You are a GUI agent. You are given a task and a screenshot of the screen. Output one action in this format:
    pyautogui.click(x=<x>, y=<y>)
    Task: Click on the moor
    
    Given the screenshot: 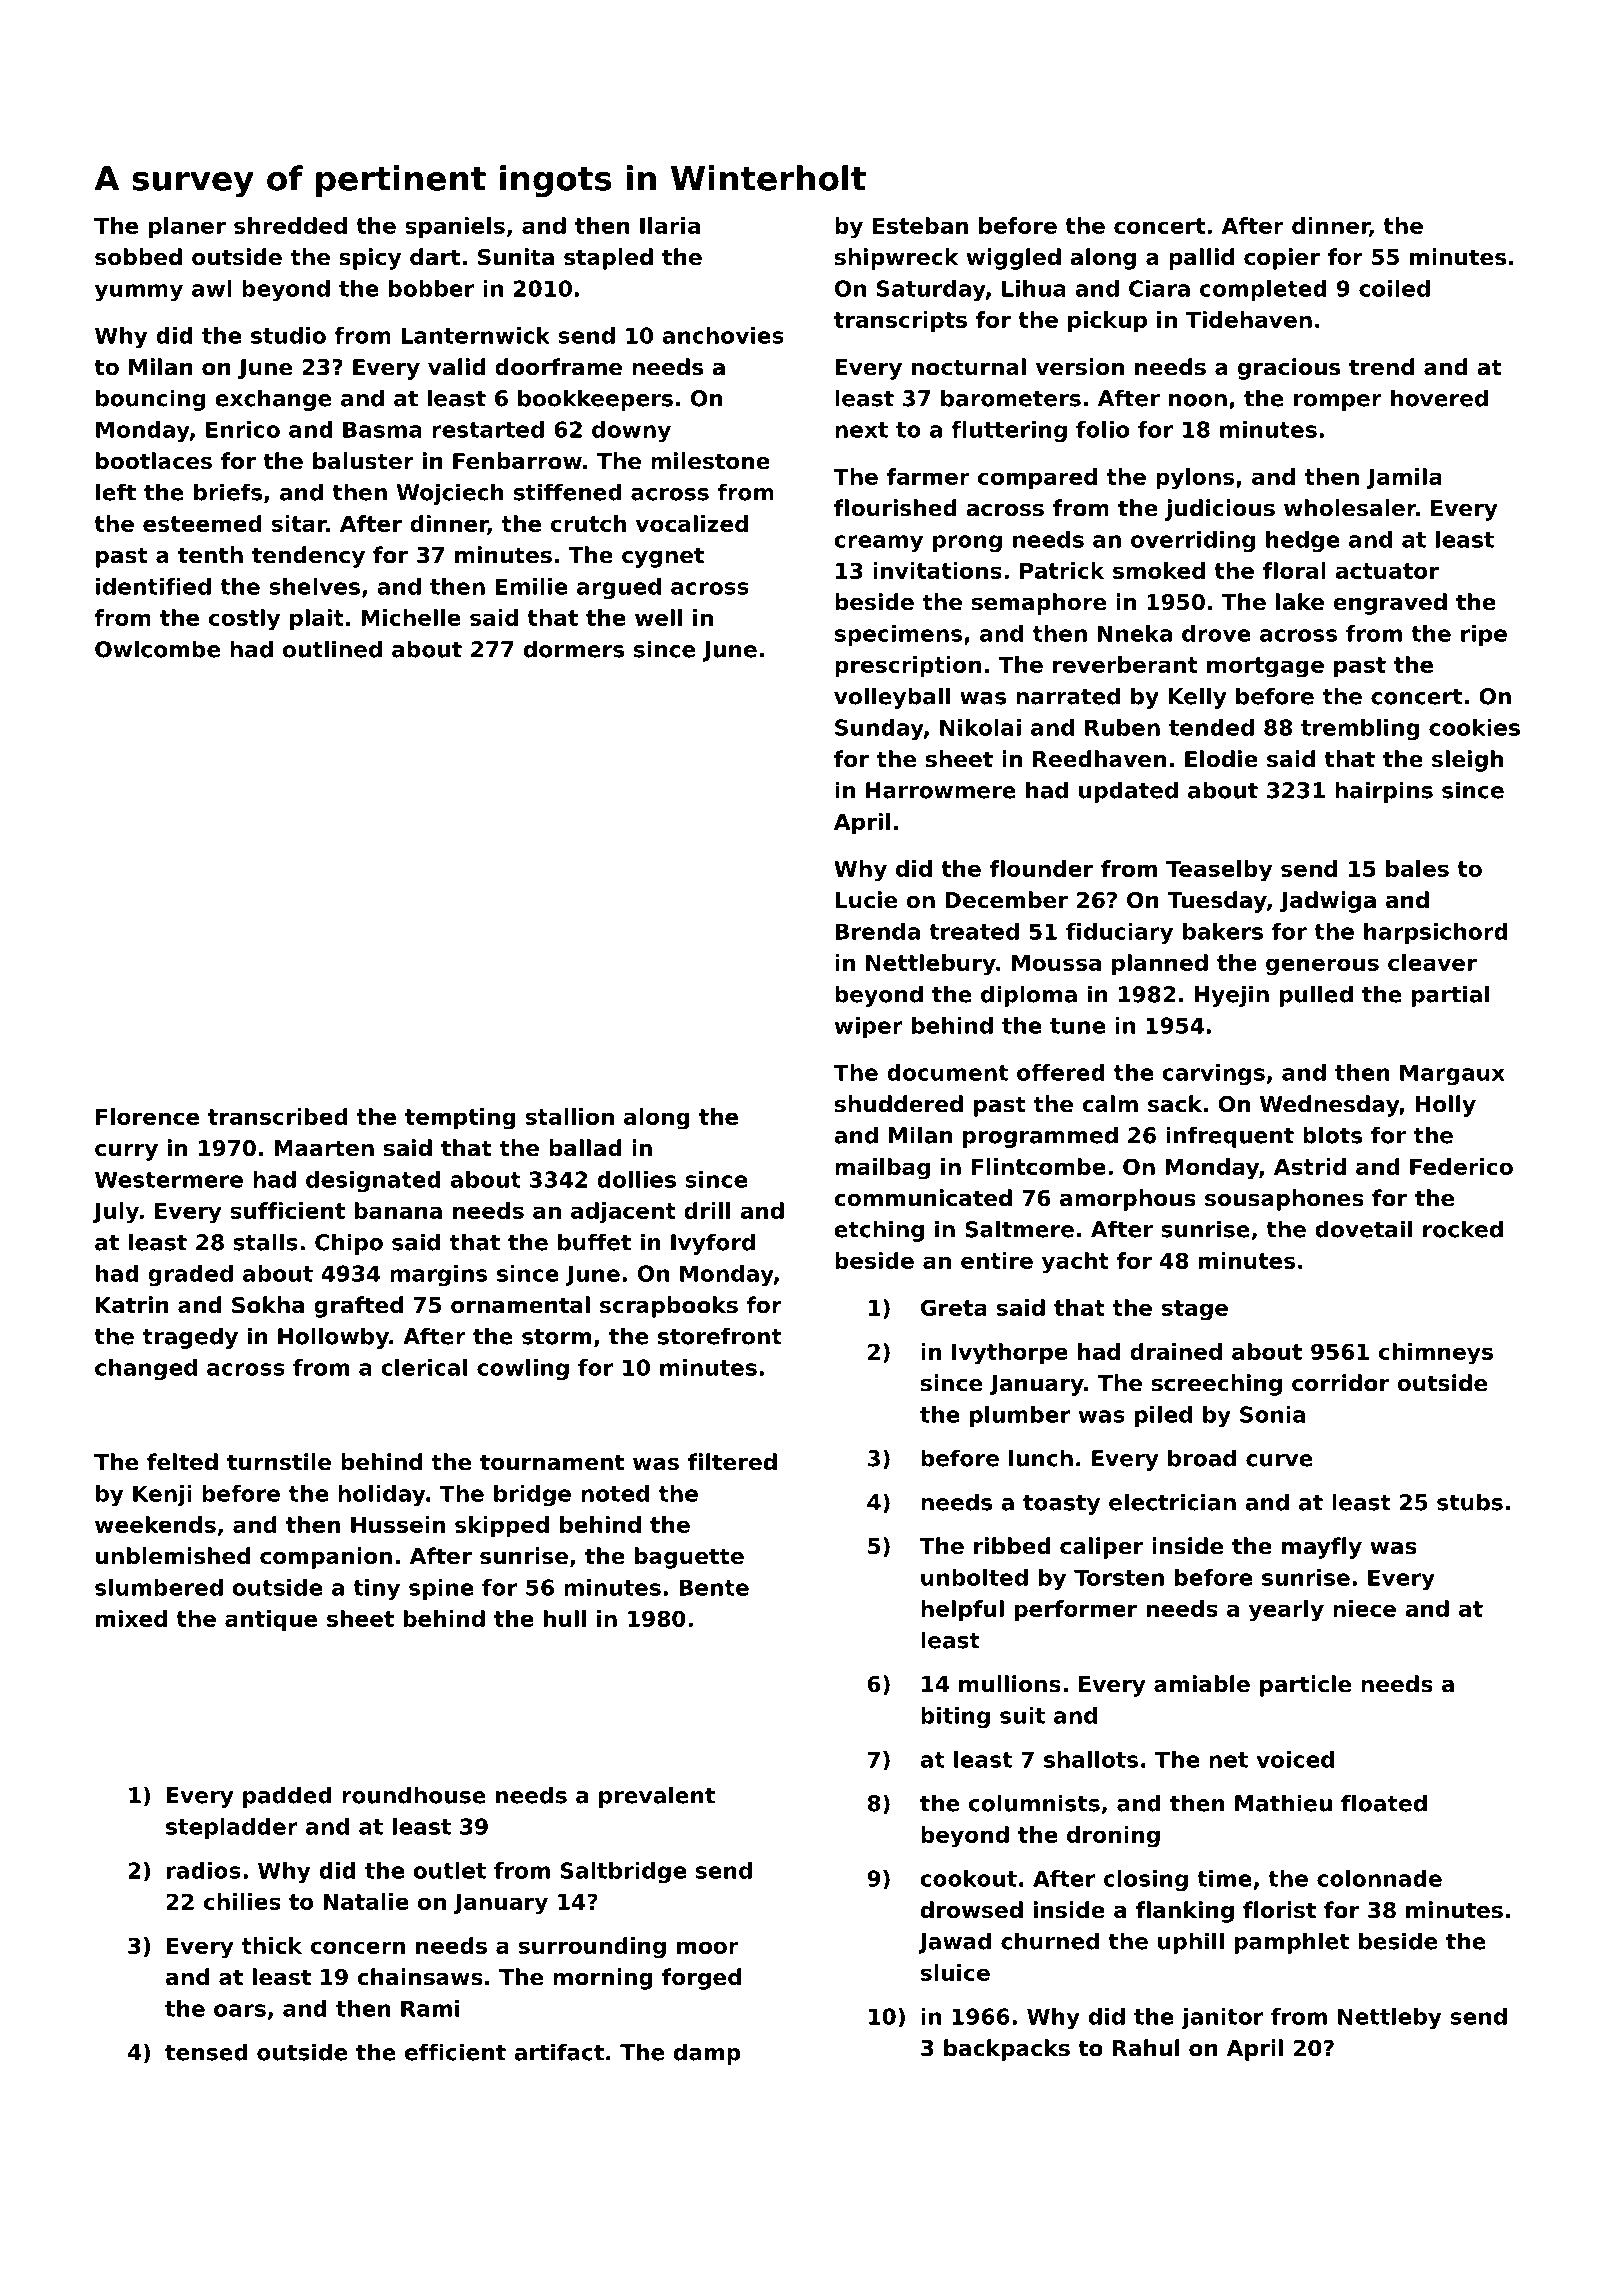 What is the action you would take?
    pyautogui.click(x=708, y=1947)
